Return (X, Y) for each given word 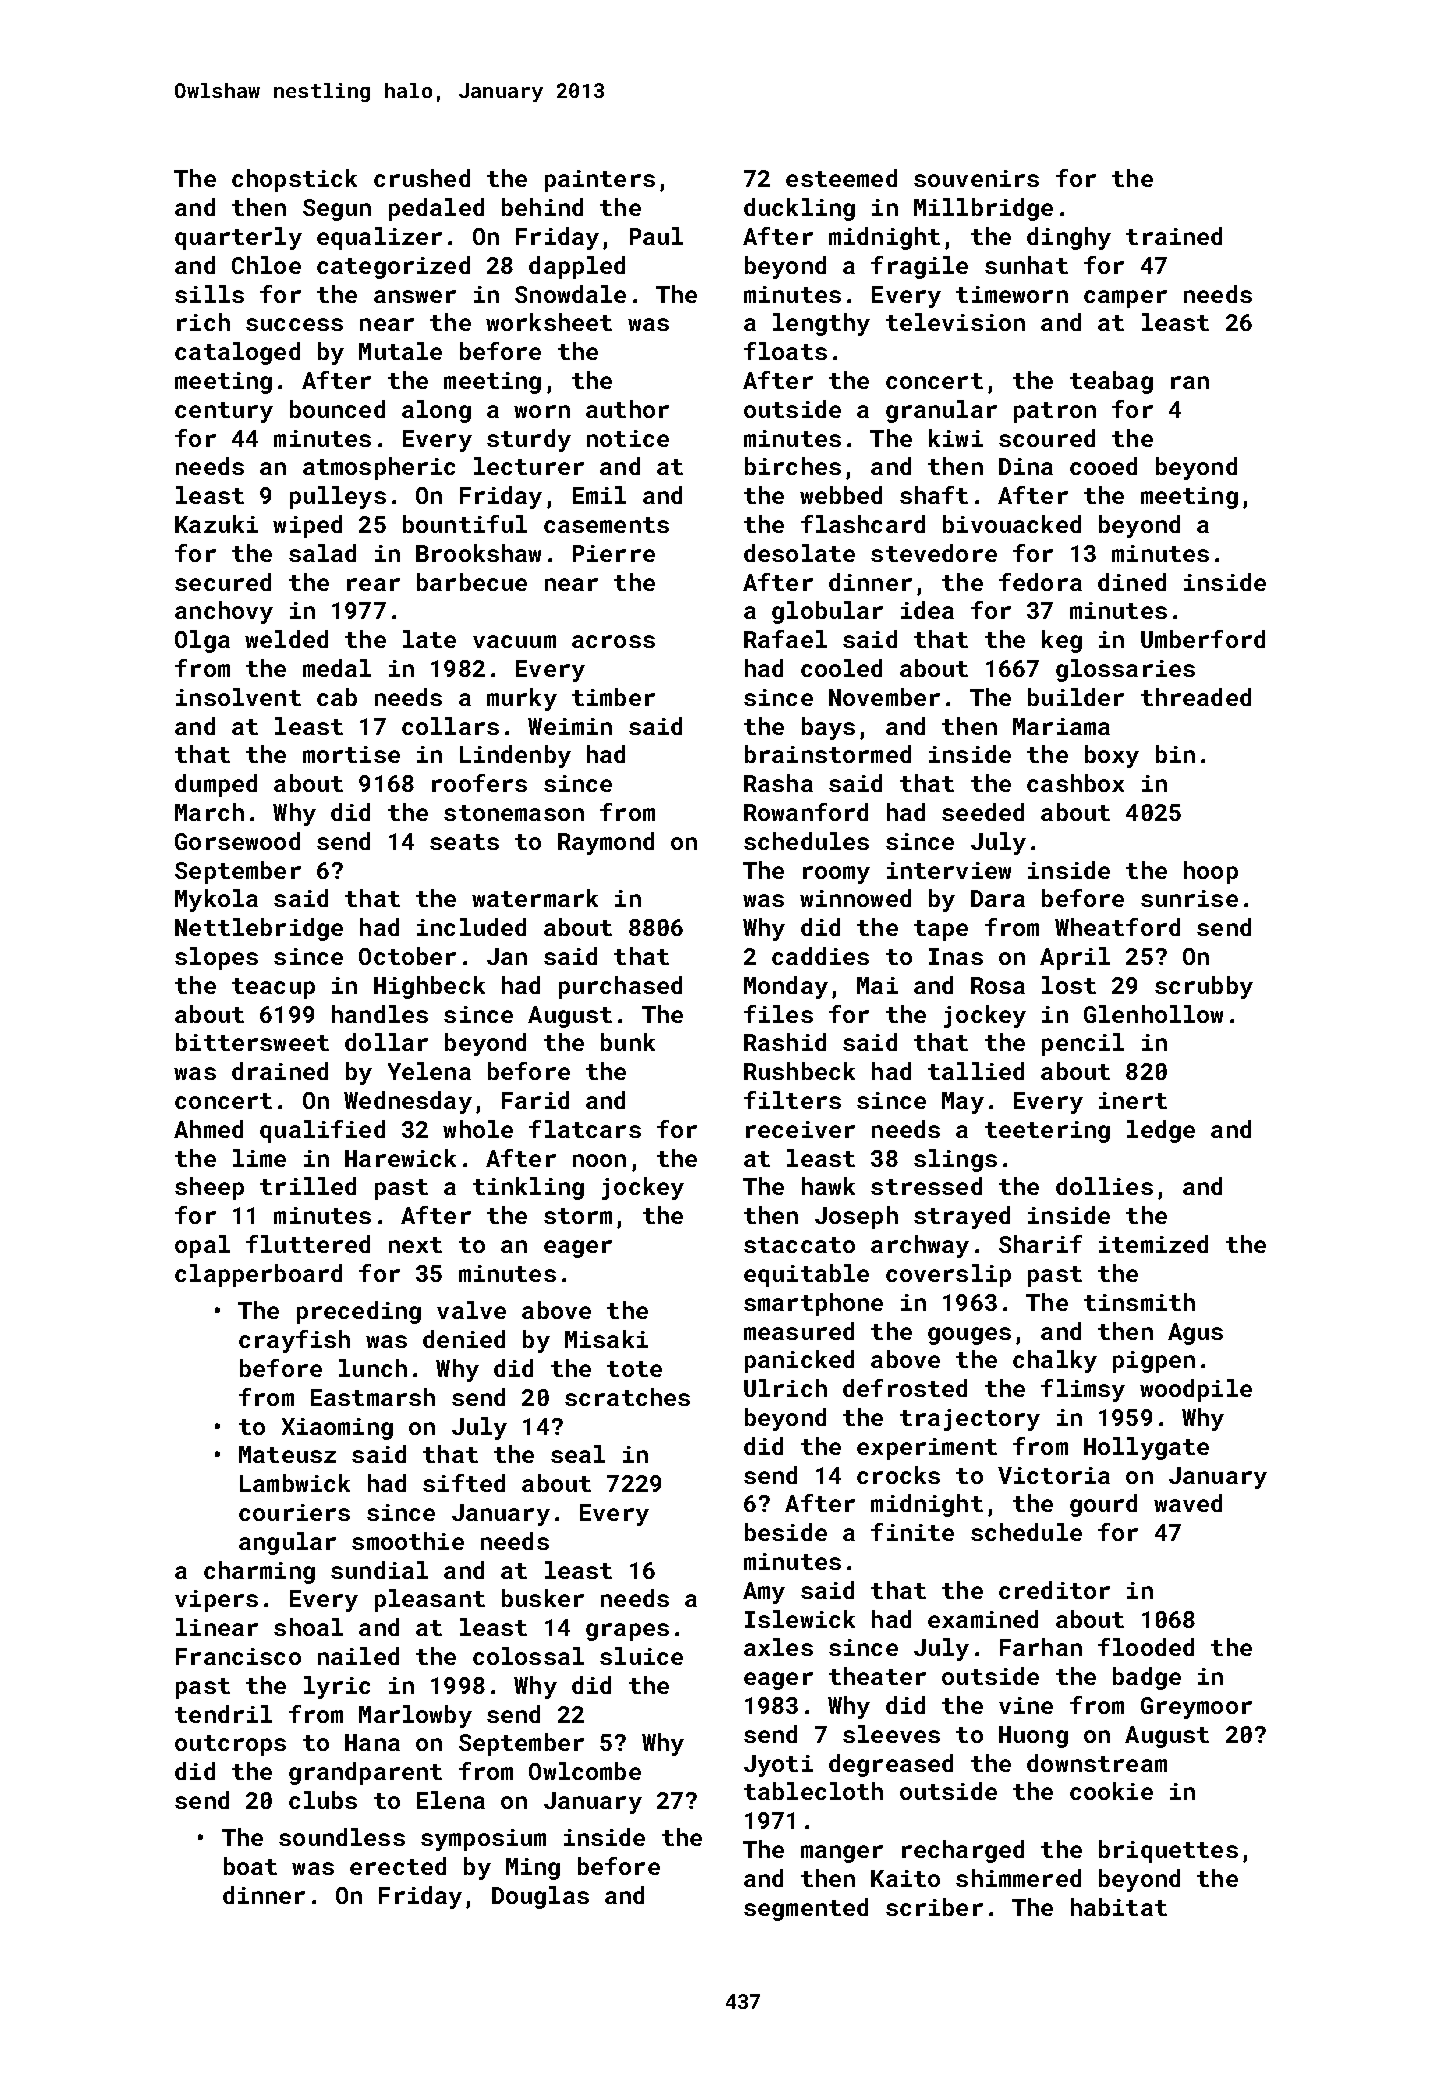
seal (578, 1454)
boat (250, 1866)
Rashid (785, 1042)
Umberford (1203, 639)
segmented (806, 1909)
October (407, 956)
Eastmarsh (373, 1397)
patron (1055, 412)
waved (1188, 1503)
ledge (1161, 1131)
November (884, 697)
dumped (216, 785)
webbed (841, 495)
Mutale (400, 351)
